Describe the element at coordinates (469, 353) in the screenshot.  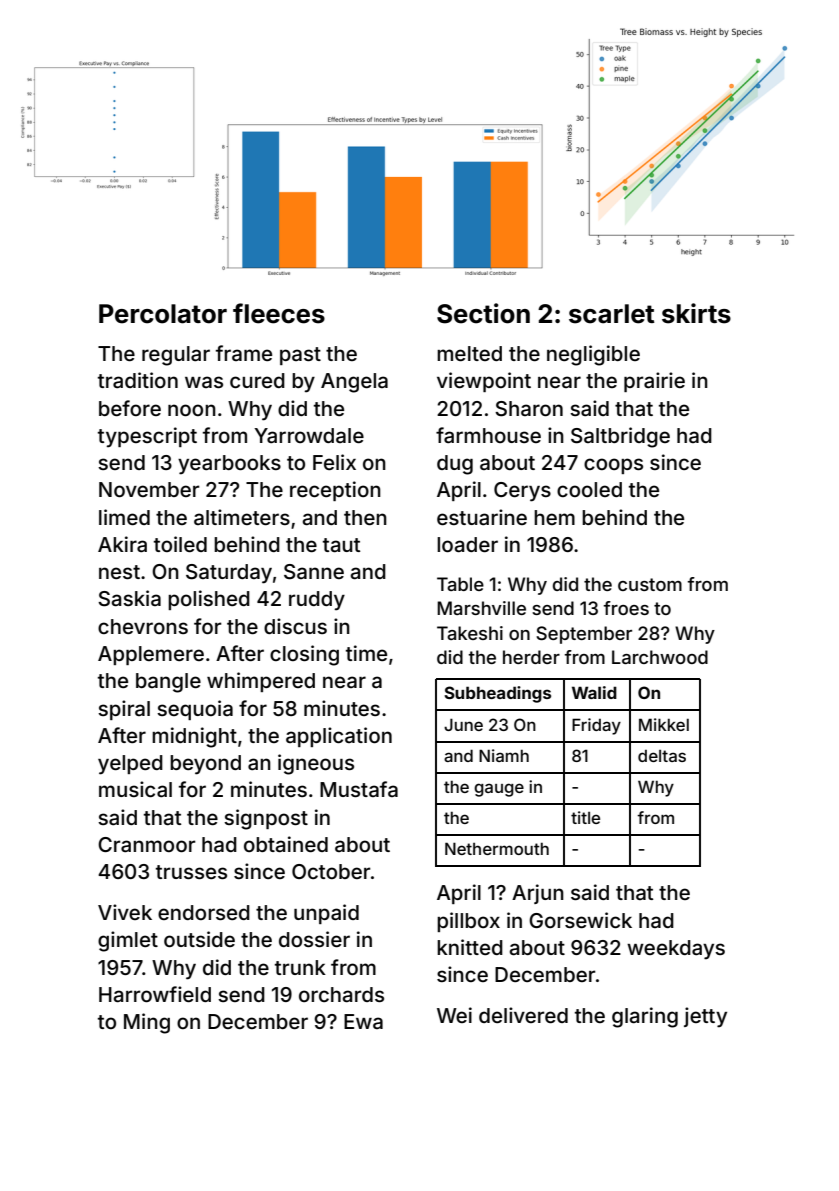
I see `melted` at that location.
